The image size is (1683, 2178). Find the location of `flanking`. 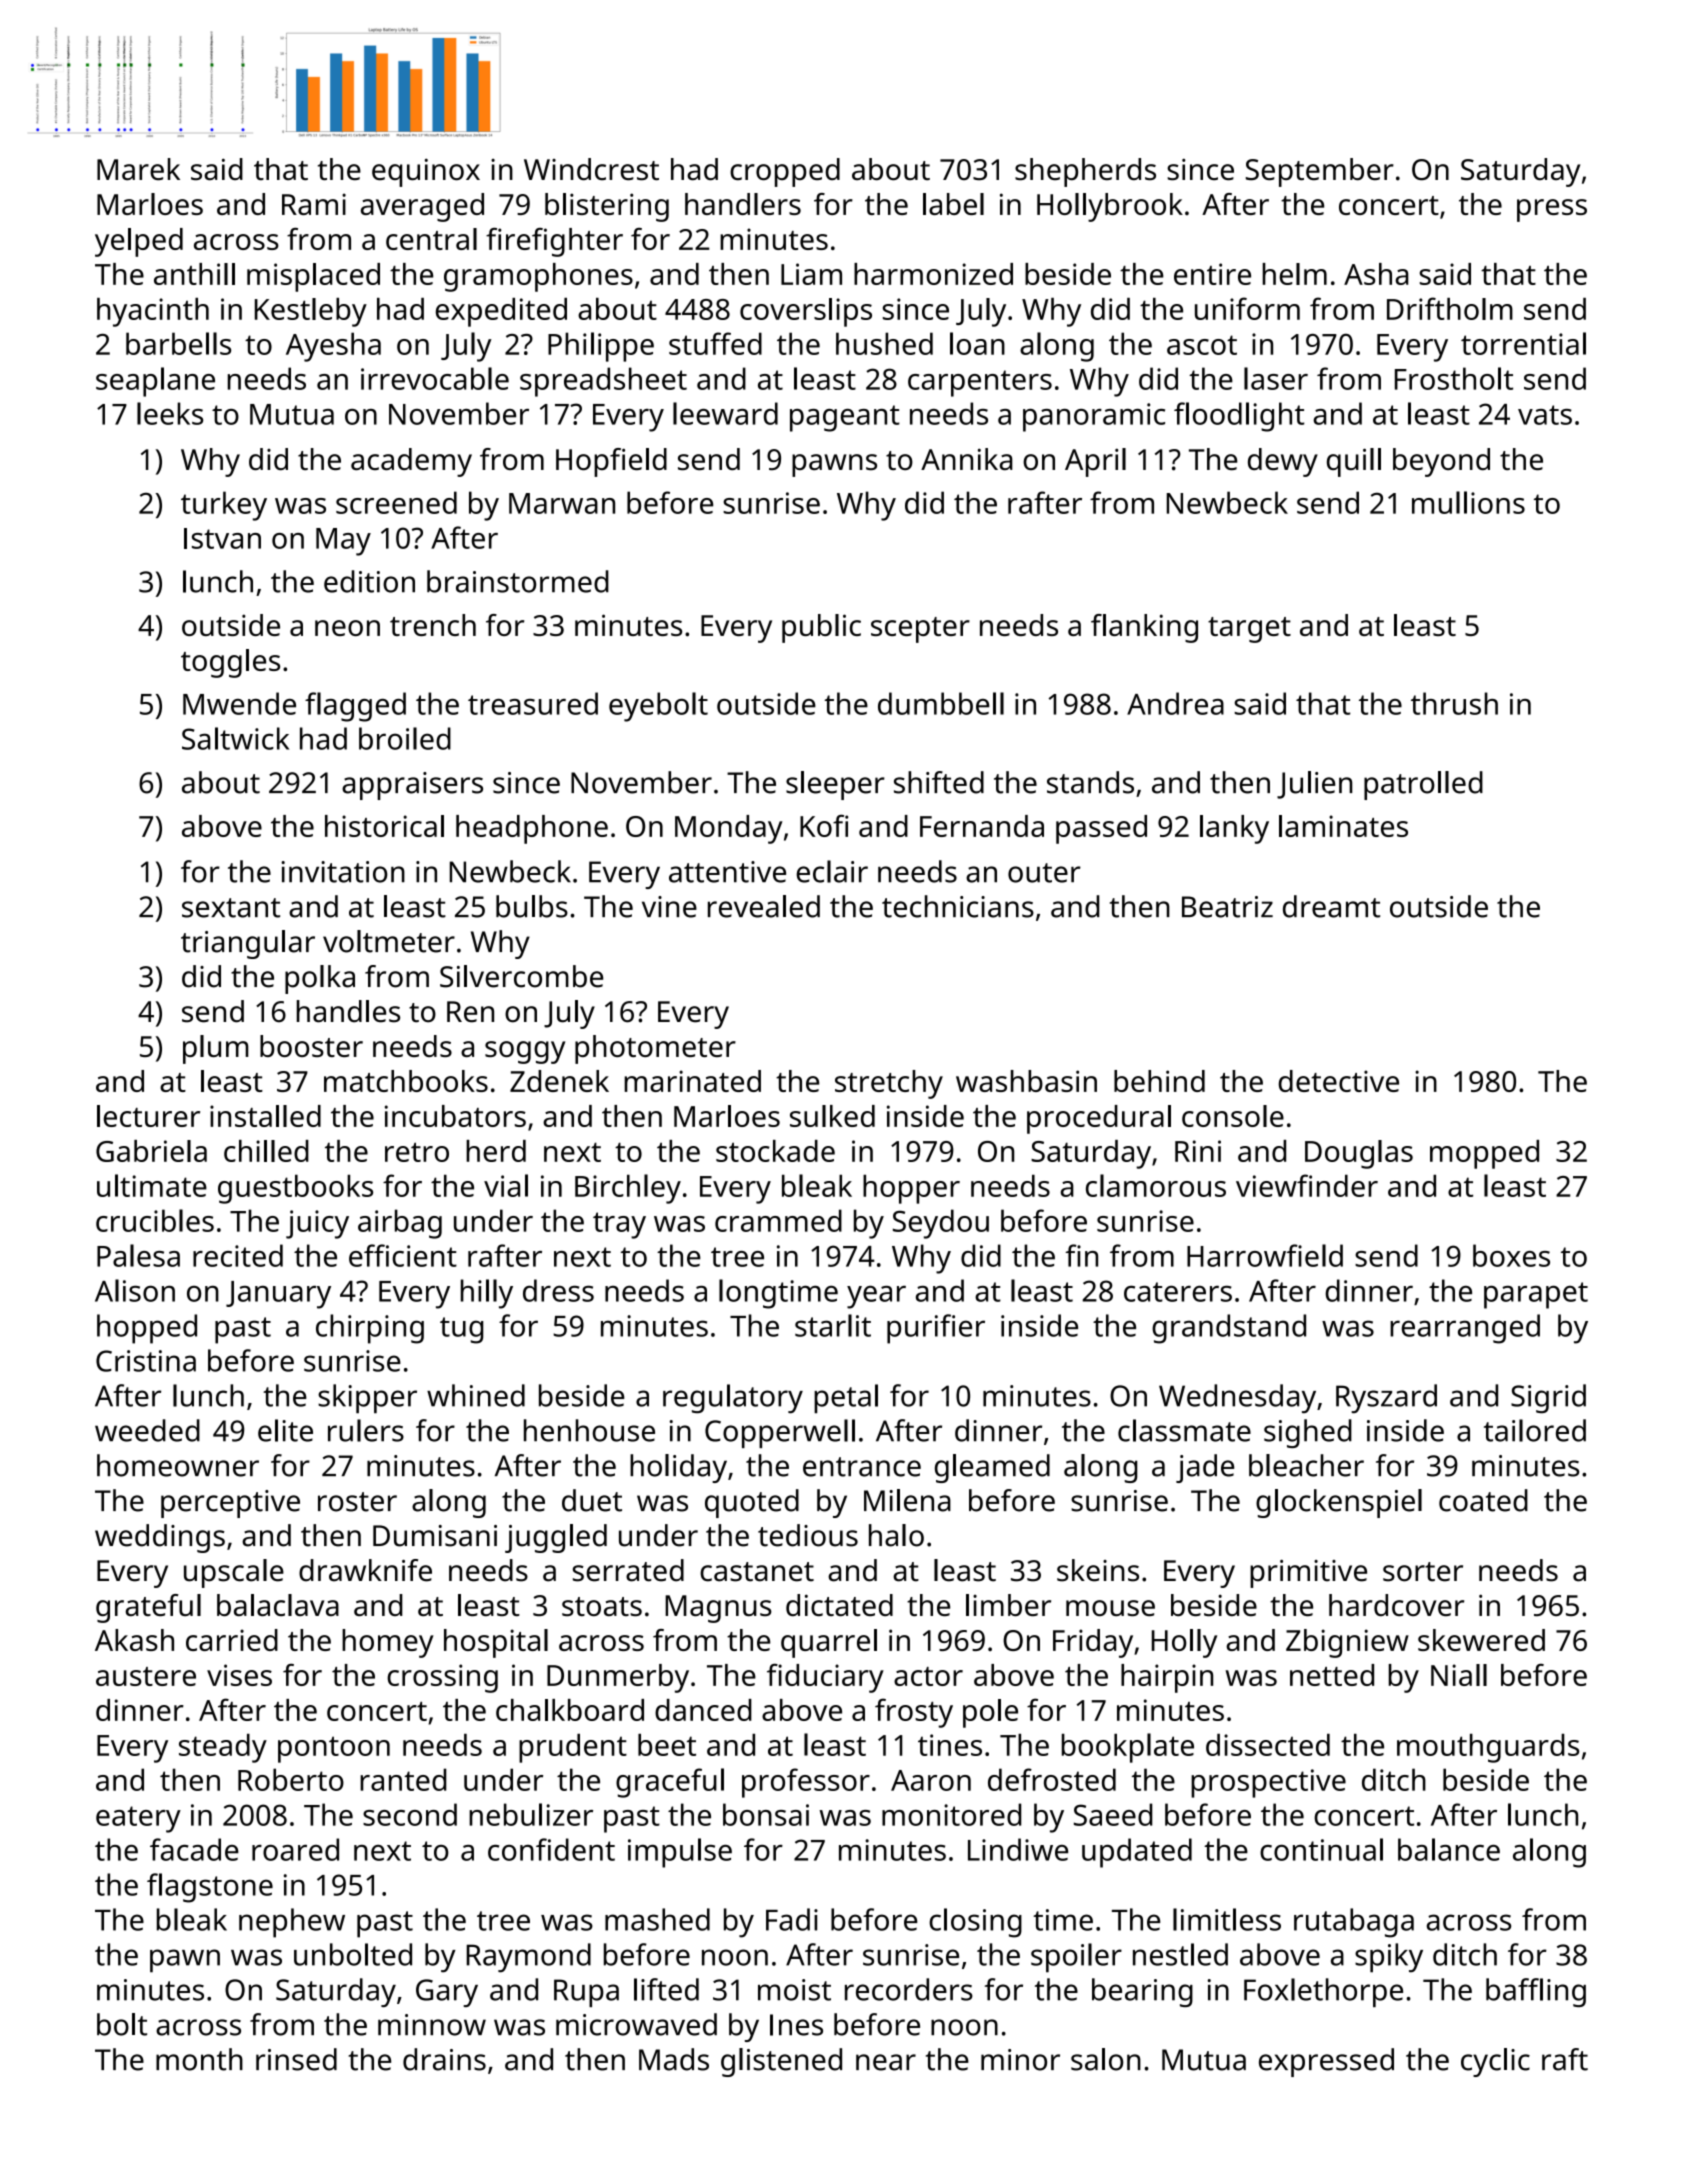

flanking is located at coordinates (1144, 628).
